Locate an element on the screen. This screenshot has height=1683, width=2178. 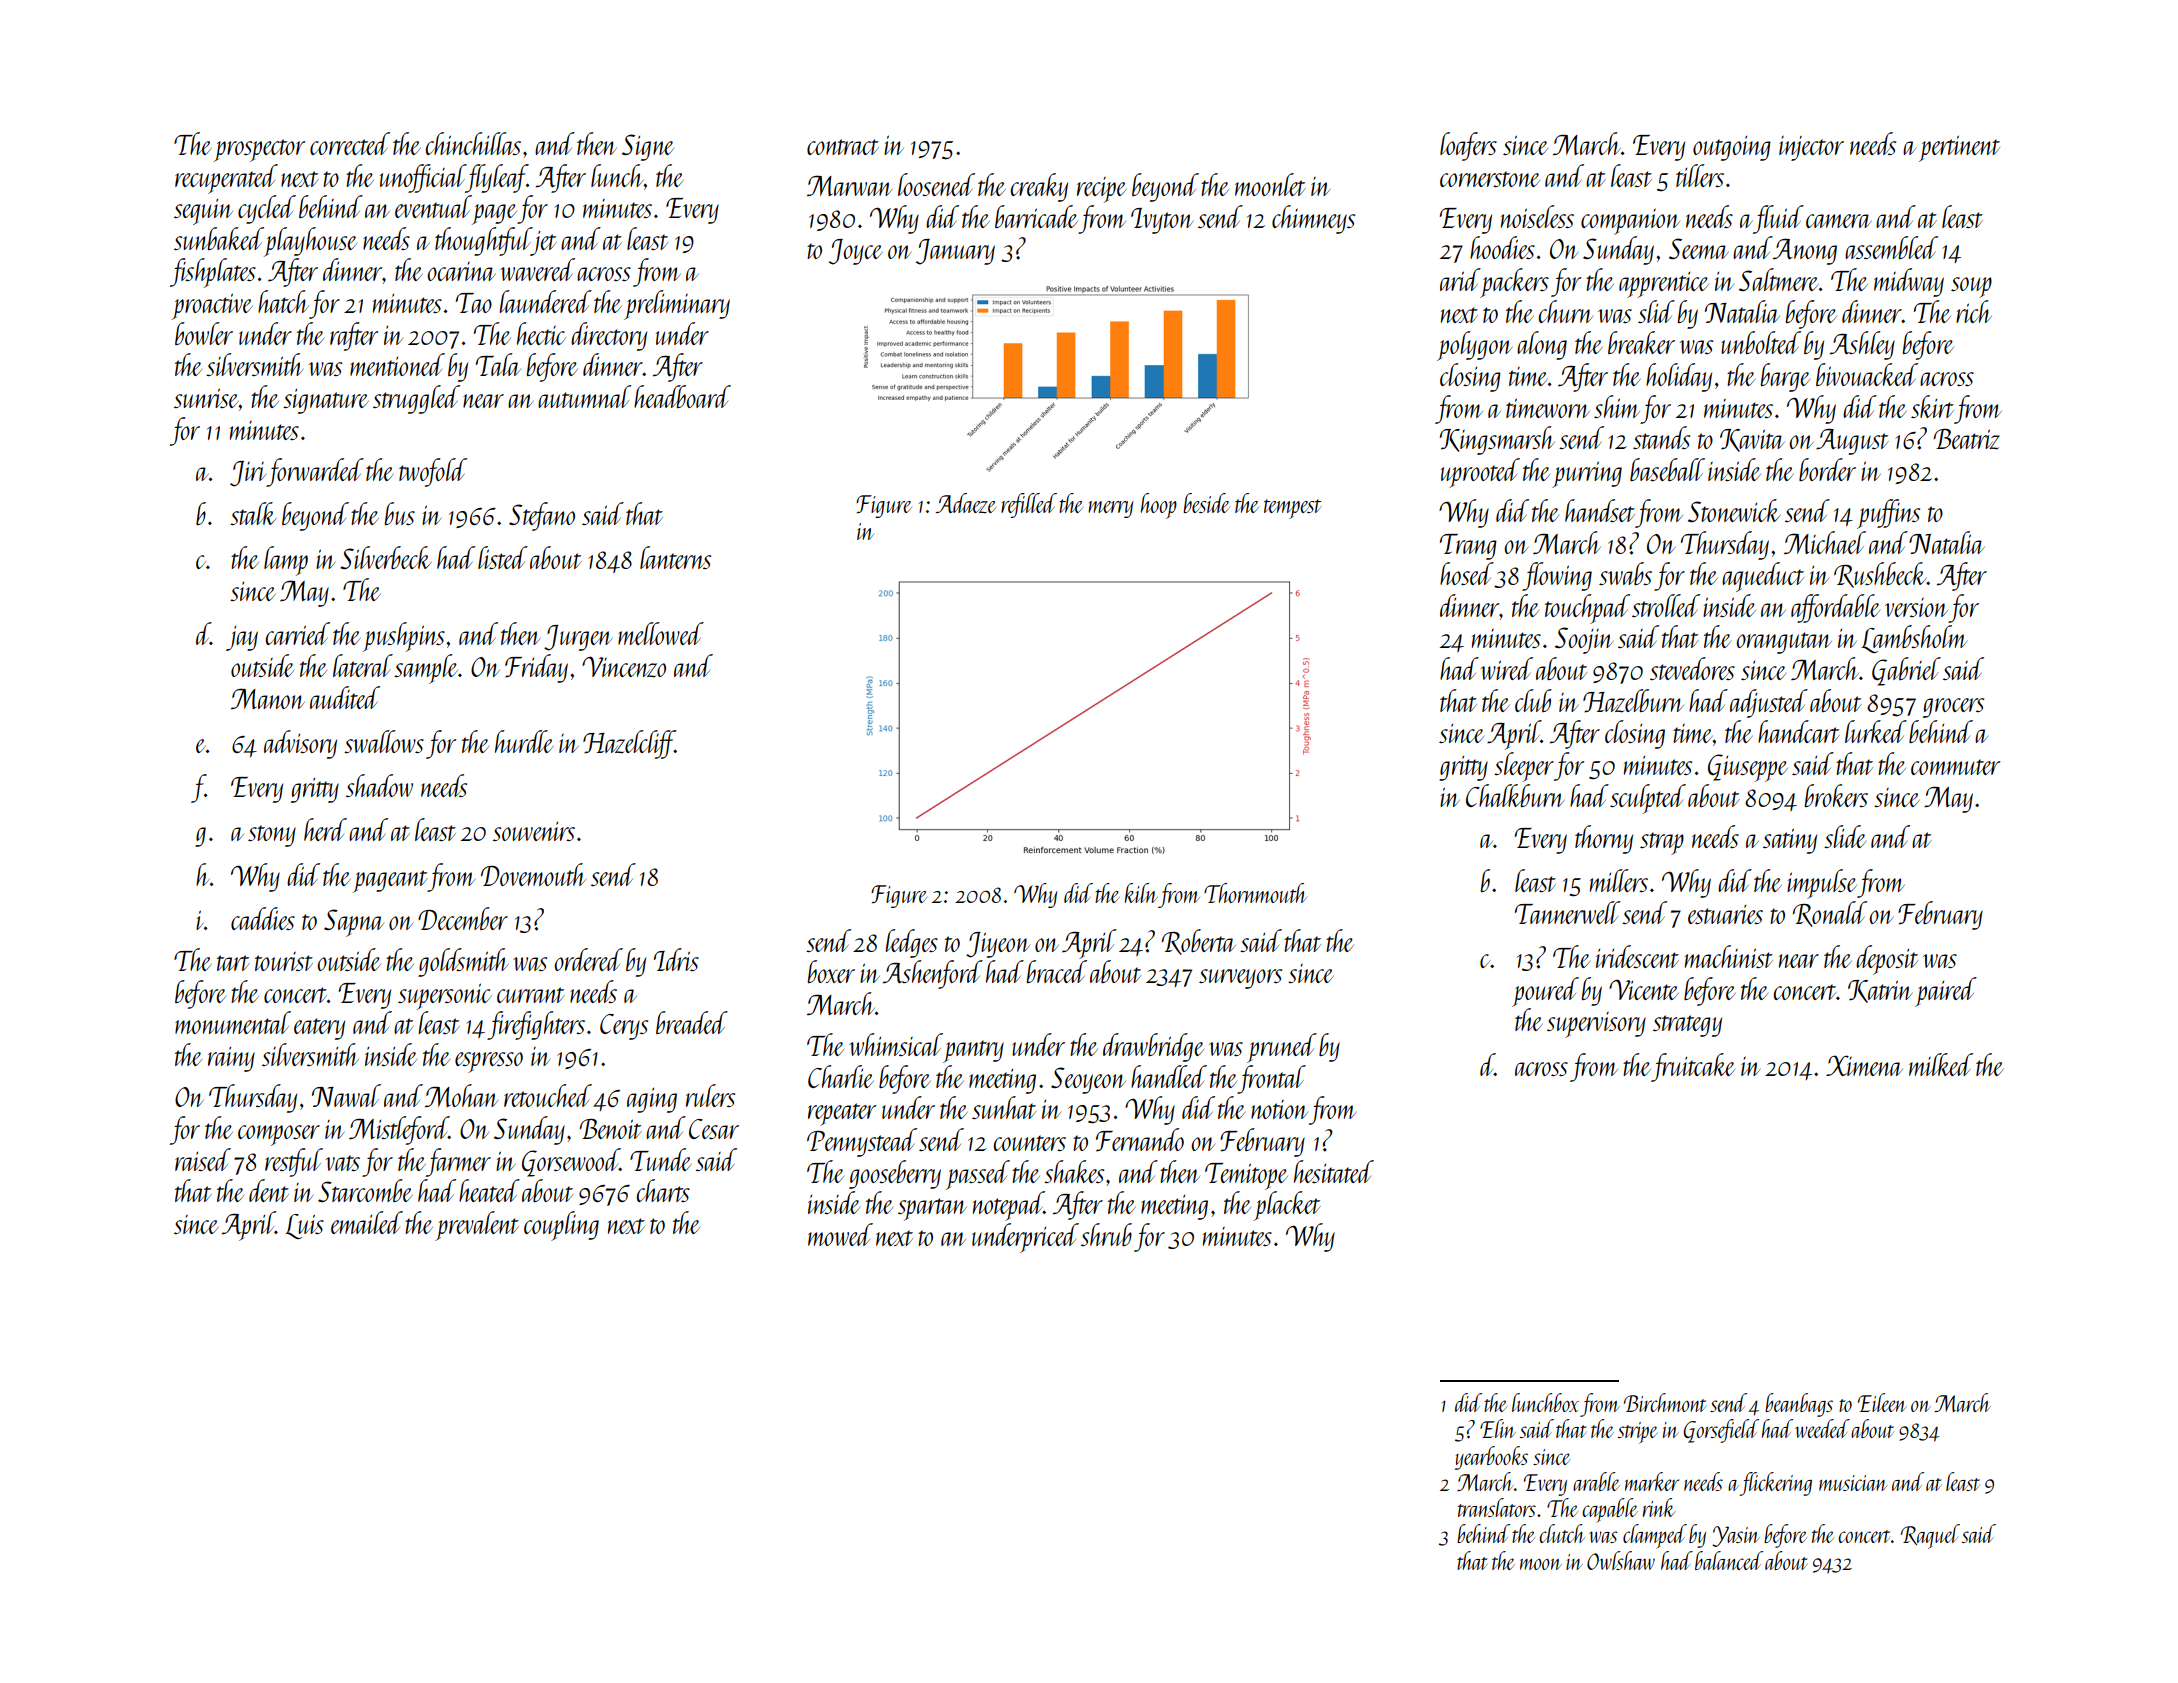
tempest is located at coordinates (1293, 509).
